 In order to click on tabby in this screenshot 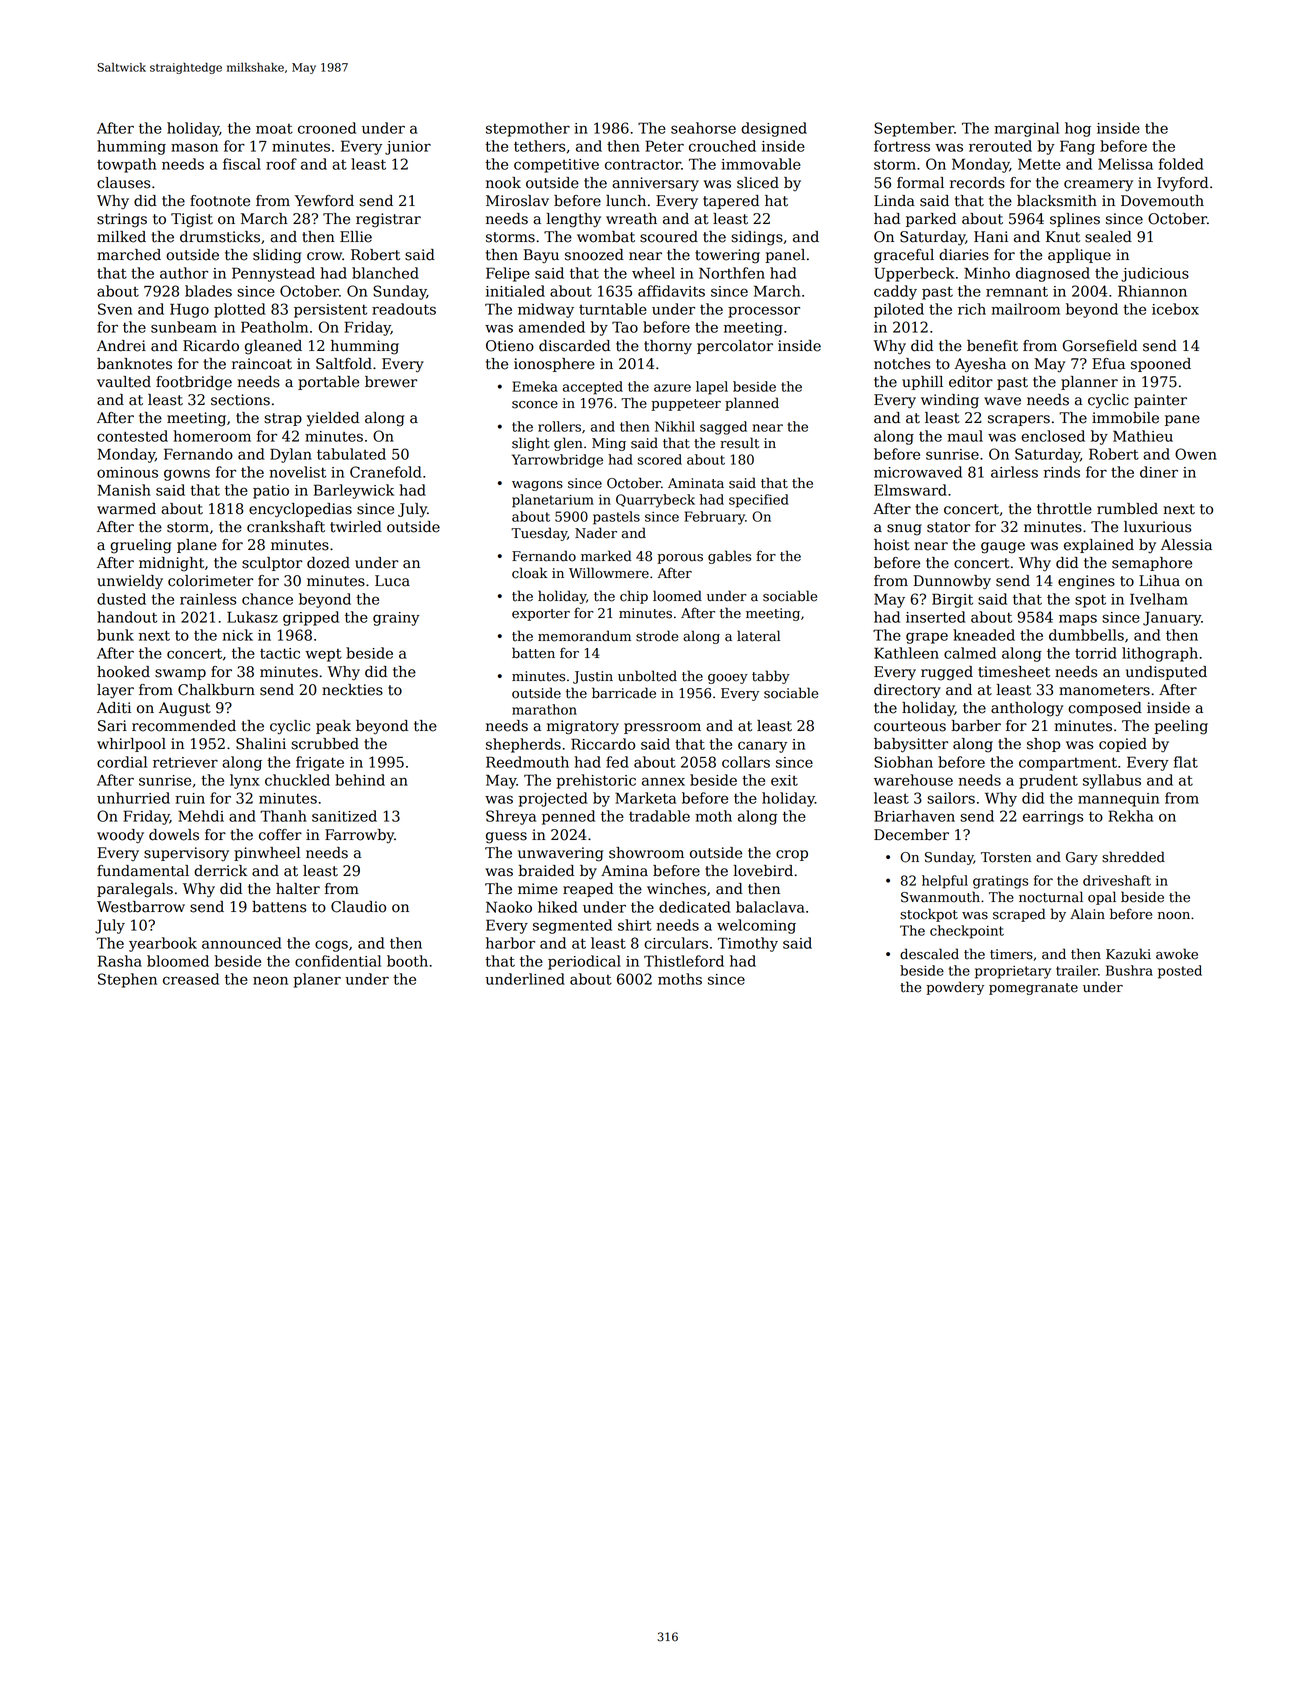, I will do `click(771, 677)`.
